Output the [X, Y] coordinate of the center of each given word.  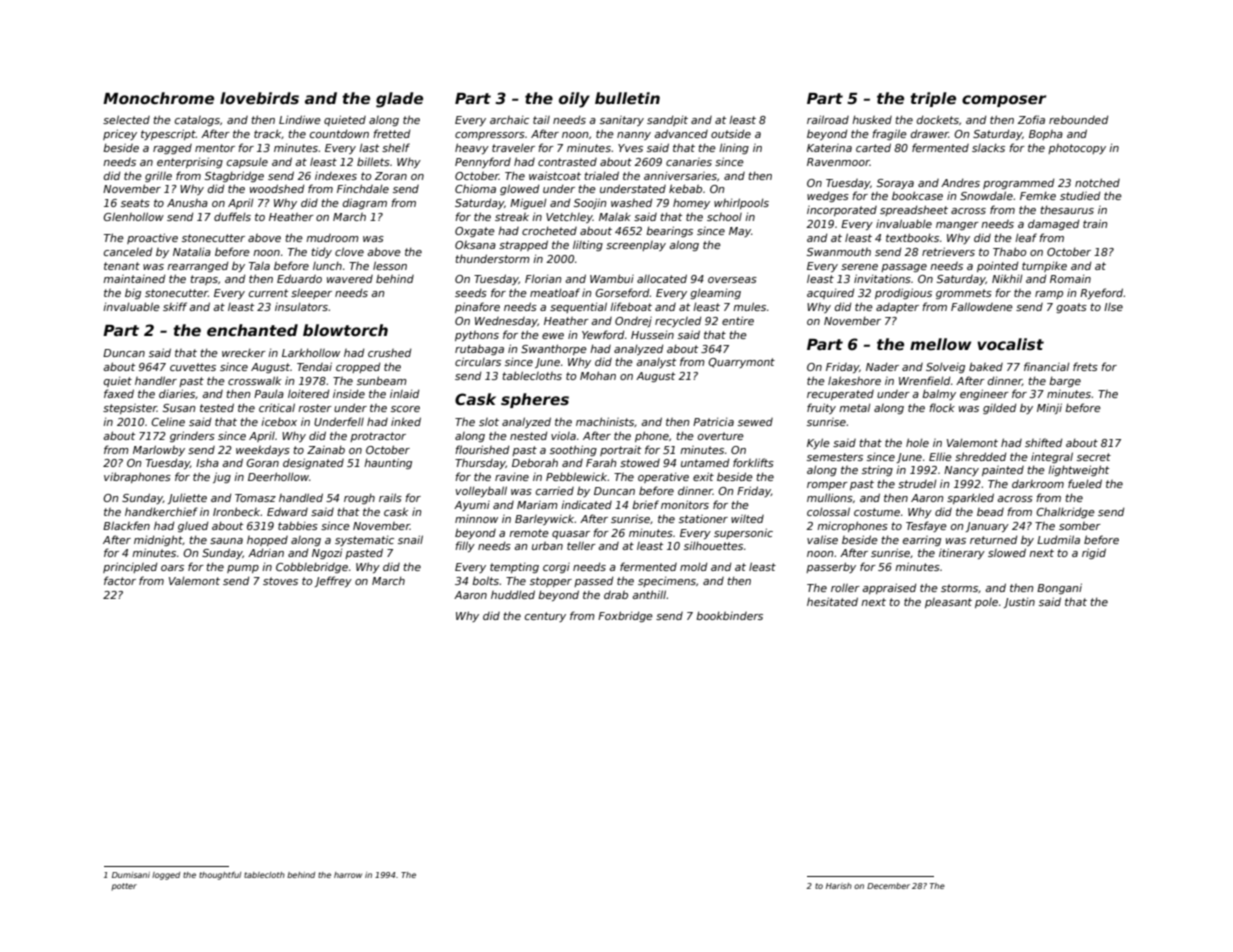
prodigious [903, 293]
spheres [535, 400]
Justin [1019, 602]
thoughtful [220, 876]
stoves [280, 581]
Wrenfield [924, 380]
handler [156, 380]
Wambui [612, 278]
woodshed [277, 188]
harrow [348, 875]
